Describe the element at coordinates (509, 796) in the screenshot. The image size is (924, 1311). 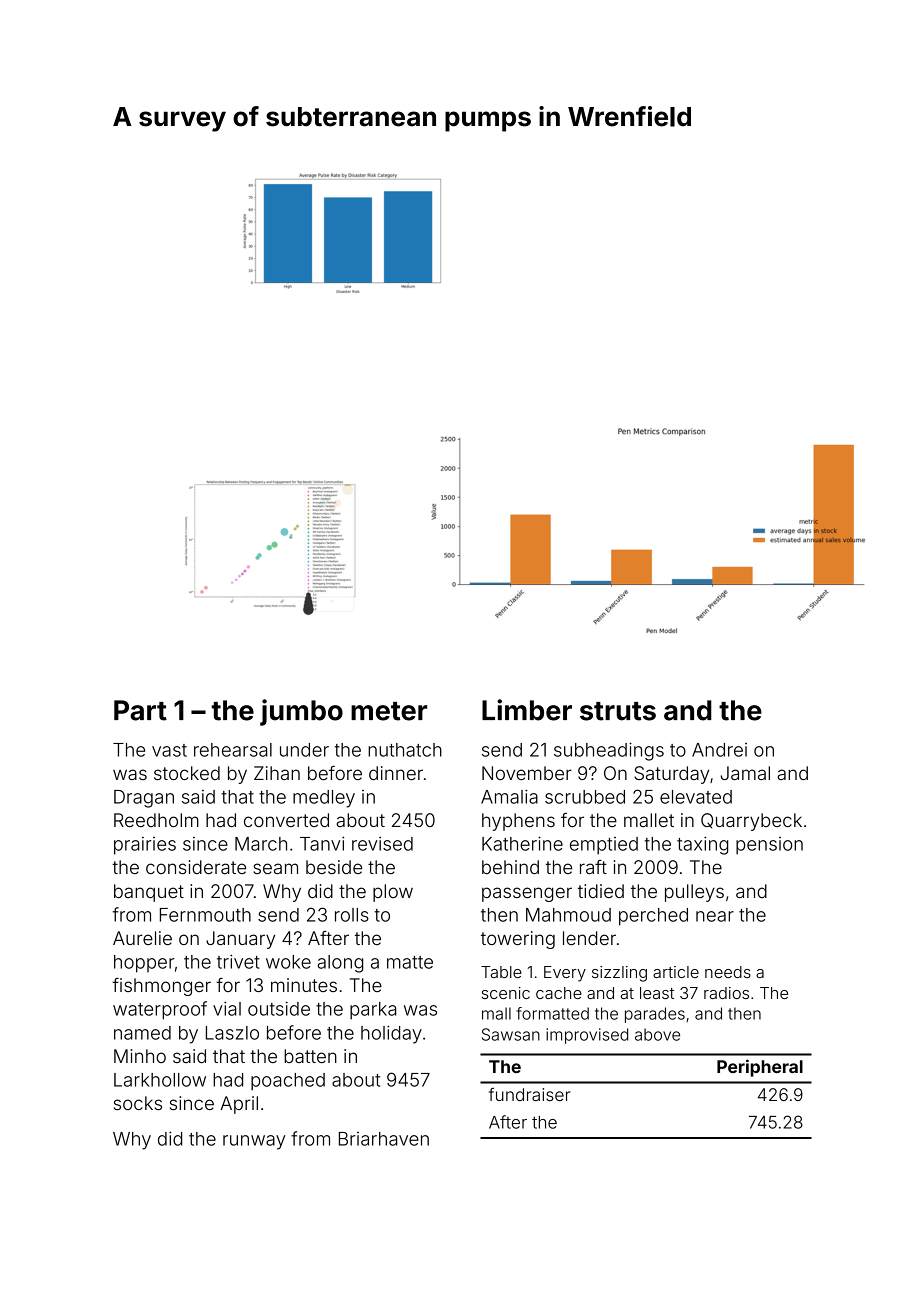
I see `Amalia` at that location.
